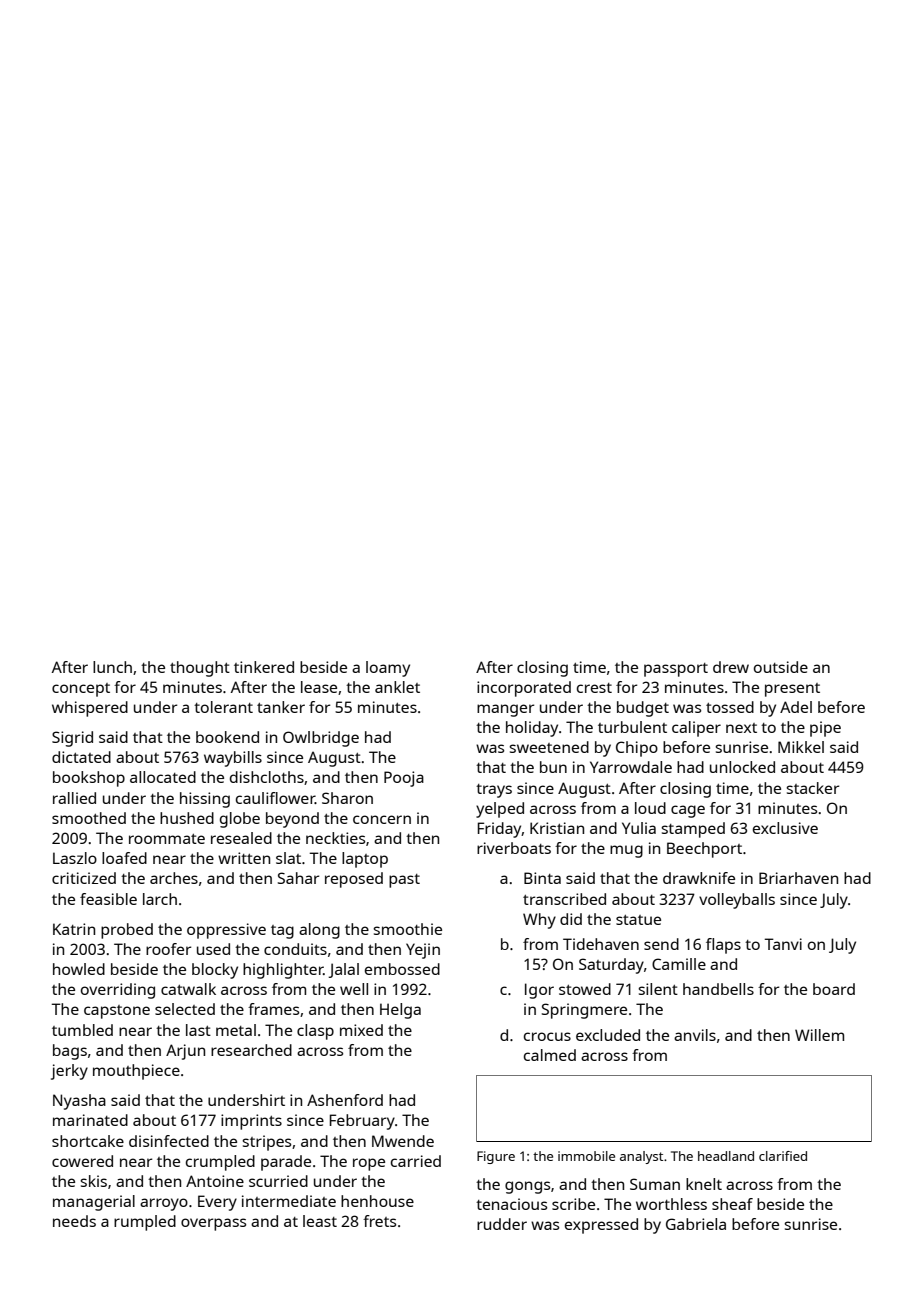 This screenshot has width=924, height=1314. What do you see at coordinates (82, 1161) in the screenshot?
I see `cowered` at bounding box center [82, 1161].
